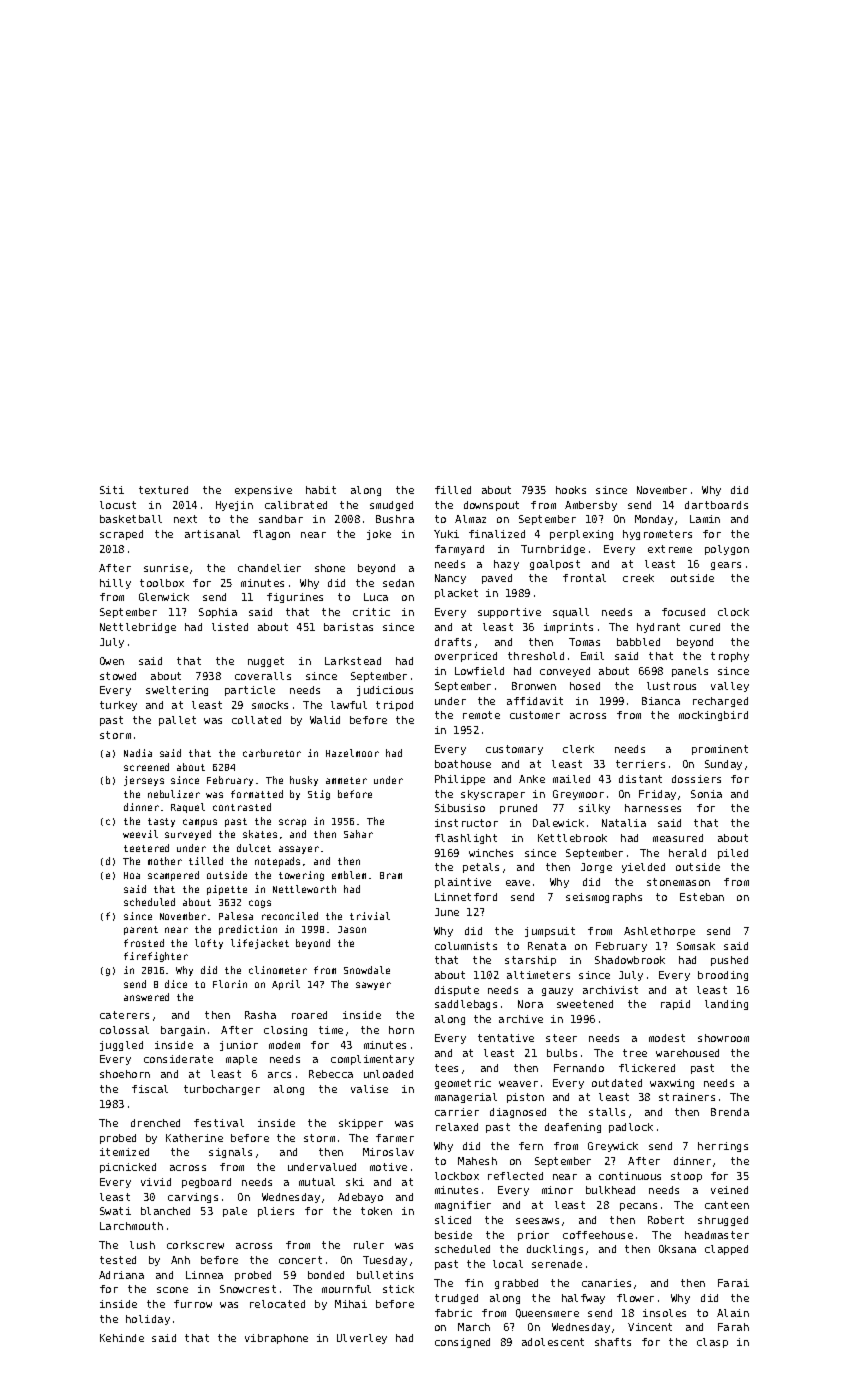 This screenshot has width=849, height=1400. I want to click on emblem, so click(349, 875).
